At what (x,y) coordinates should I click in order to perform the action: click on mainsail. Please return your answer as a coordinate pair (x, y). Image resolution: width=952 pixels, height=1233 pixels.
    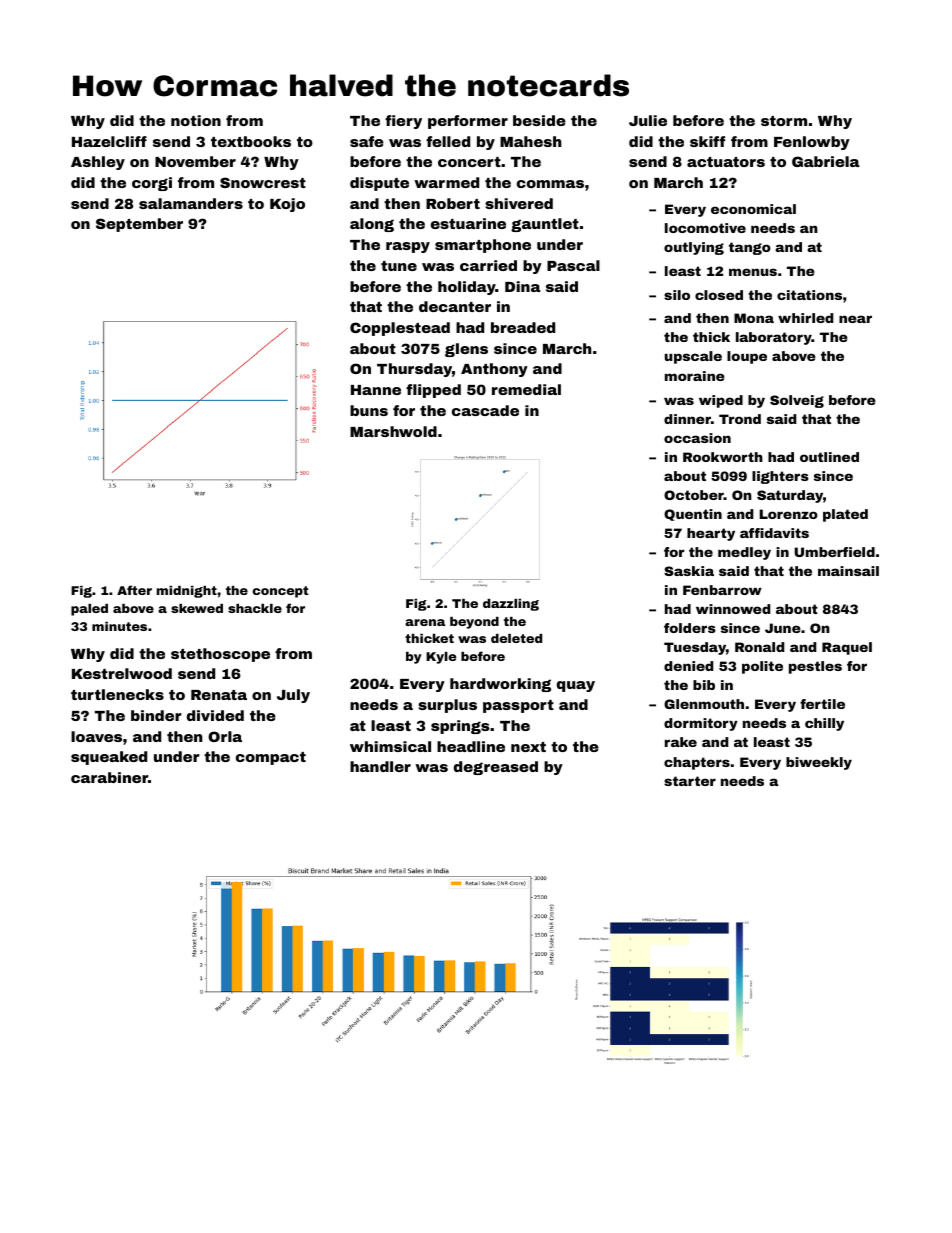
    Looking at the image, I should click on (848, 571).
